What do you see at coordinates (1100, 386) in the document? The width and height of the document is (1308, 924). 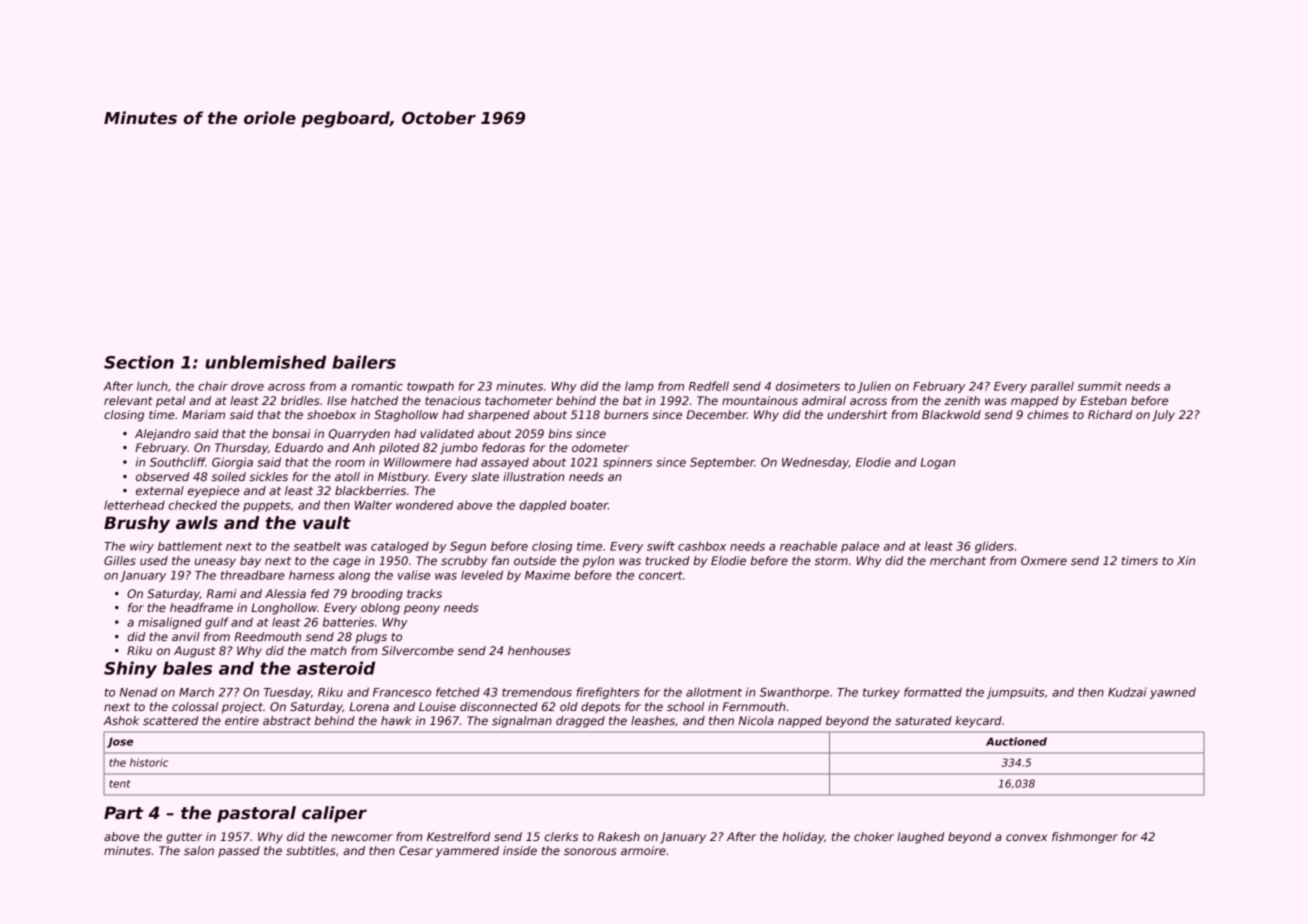 I see `summit` at bounding box center [1100, 386].
